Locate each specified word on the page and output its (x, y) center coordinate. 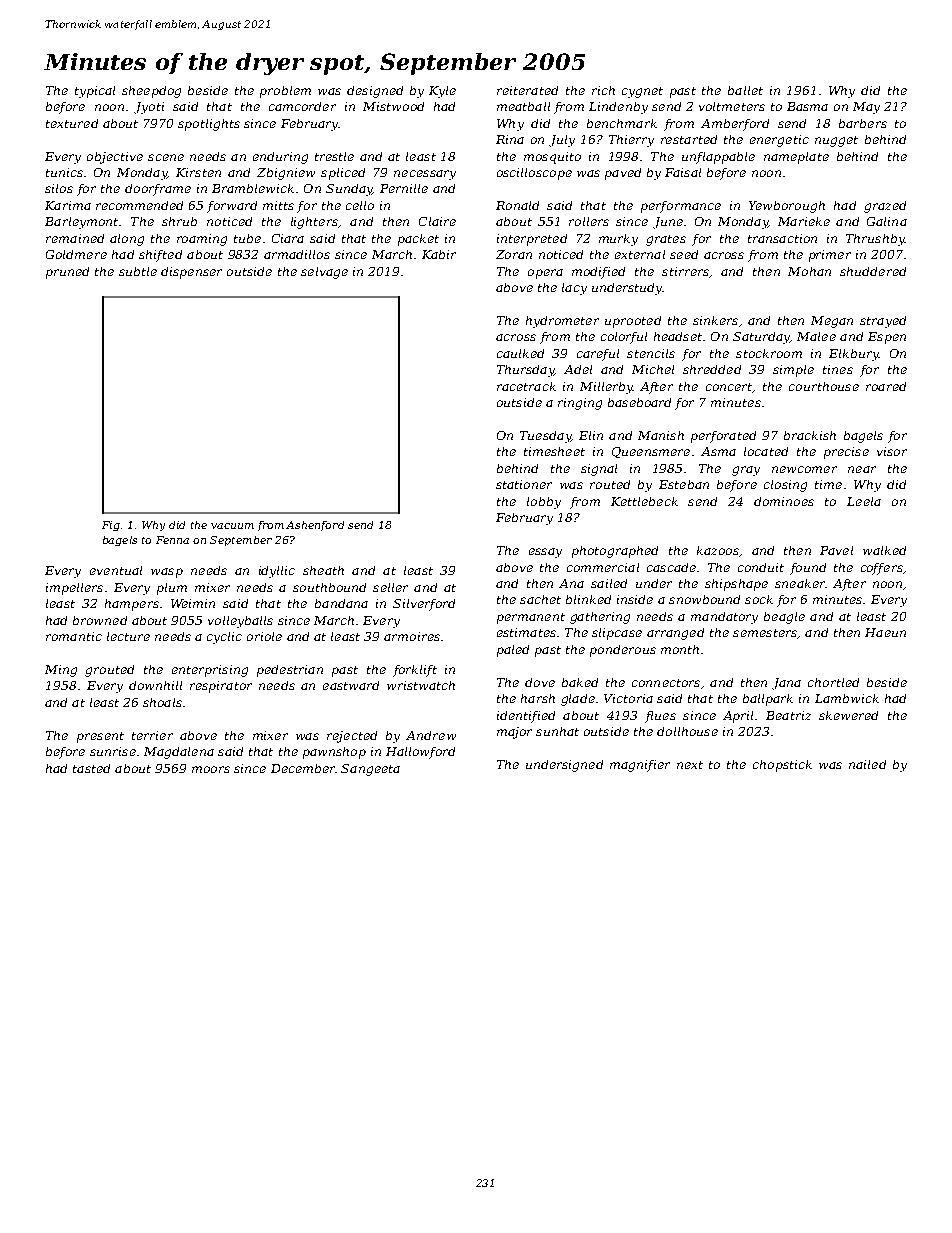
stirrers (685, 271)
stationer (524, 484)
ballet (745, 90)
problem (285, 92)
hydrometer (562, 322)
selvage (324, 273)
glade (578, 700)
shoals (162, 702)
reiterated (527, 90)
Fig (111, 526)
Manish (661, 435)
